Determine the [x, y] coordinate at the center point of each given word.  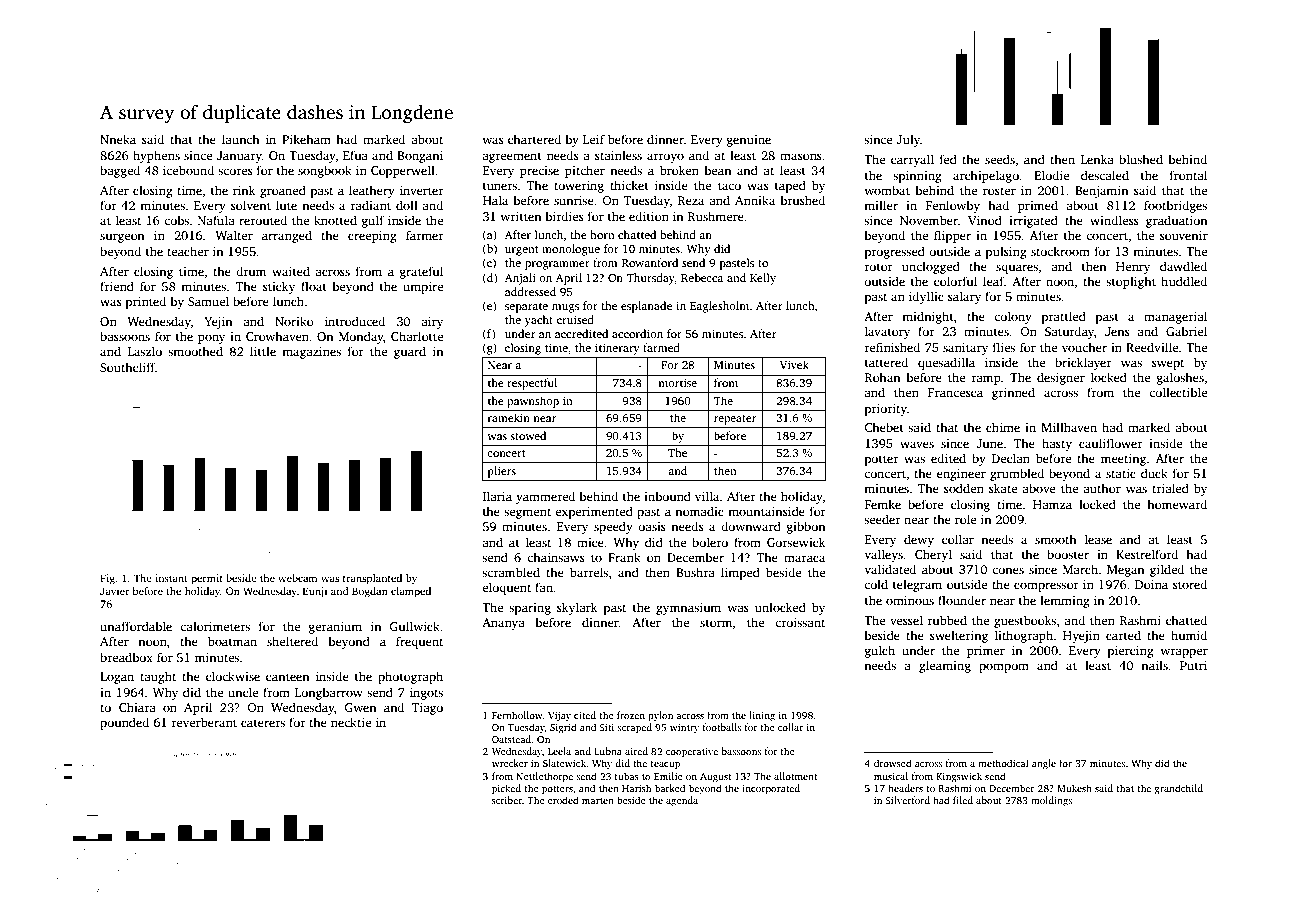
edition [649, 216]
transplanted [372, 579]
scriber [507, 800]
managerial [1175, 317]
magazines [311, 353]
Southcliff [128, 367]
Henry [1133, 268]
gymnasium [688, 609]
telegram [917, 585]
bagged [120, 171]
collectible [1178, 392]
